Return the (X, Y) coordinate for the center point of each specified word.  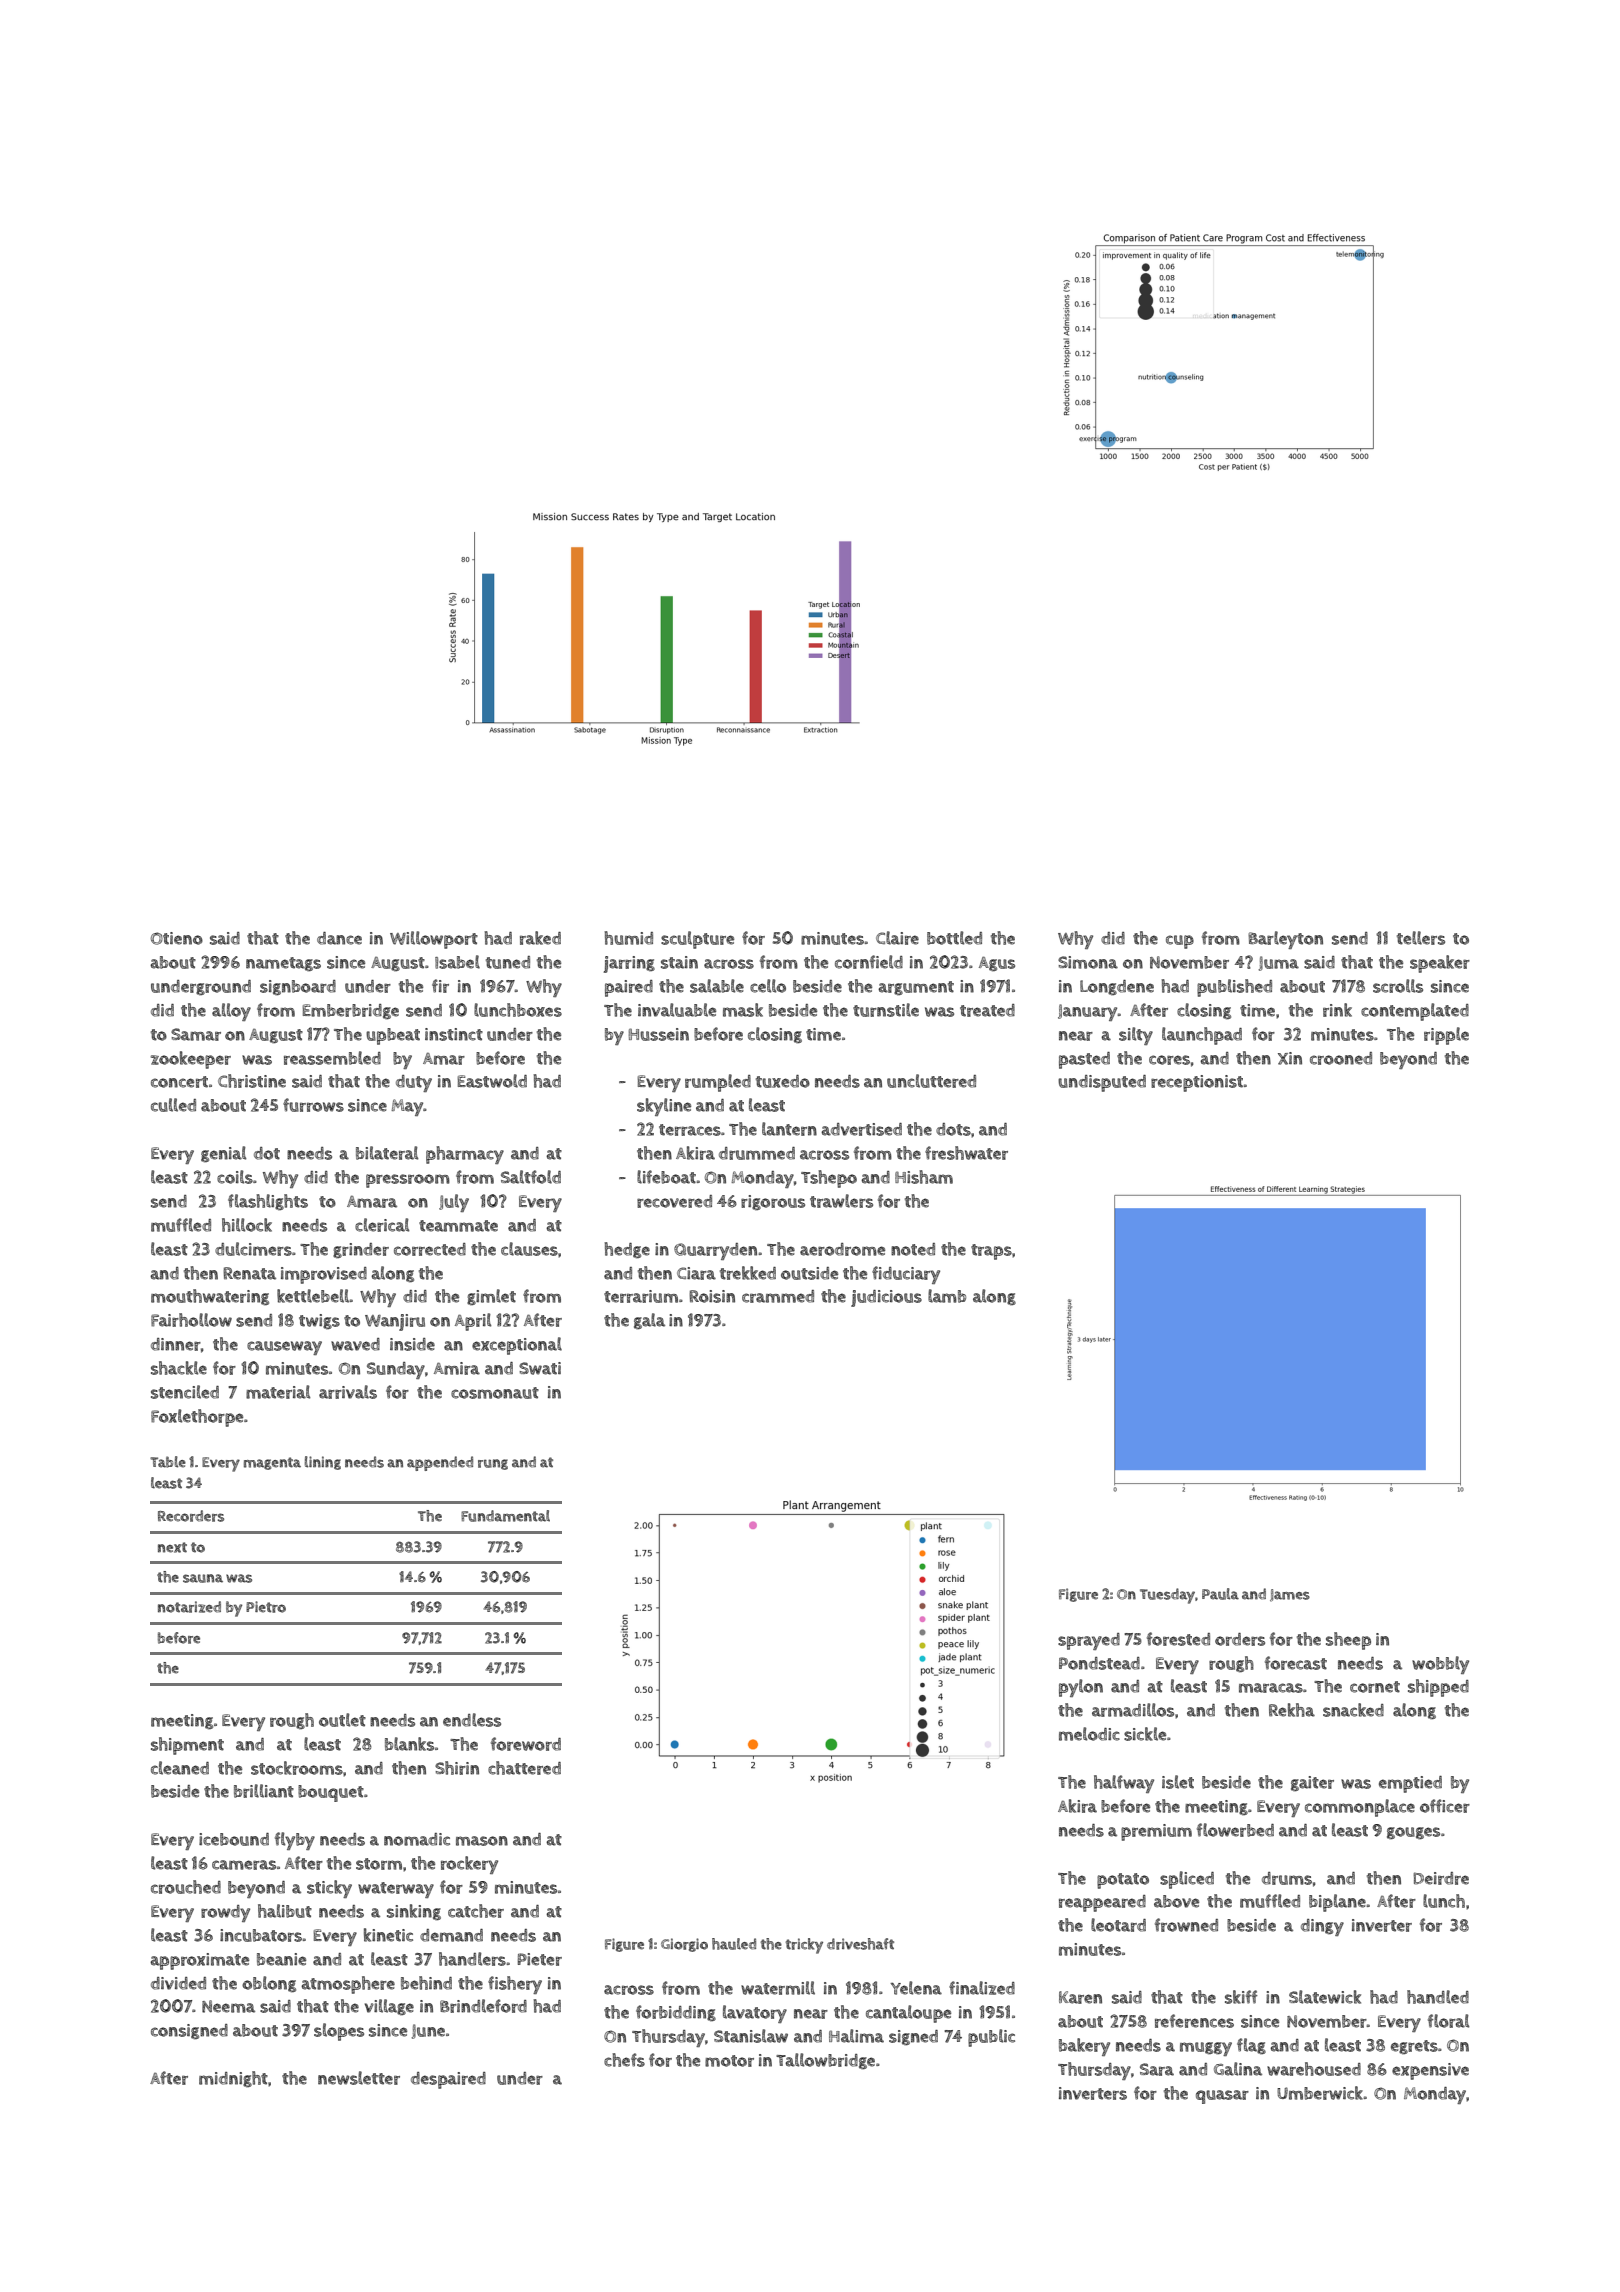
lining (323, 1463)
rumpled (718, 1083)
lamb (947, 1296)
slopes (339, 2032)
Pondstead (1099, 1663)
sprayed (1089, 1641)
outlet (342, 1720)
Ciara (696, 1273)
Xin (1290, 1058)
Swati (540, 1368)
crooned (1341, 1058)
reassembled (332, 1058)
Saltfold (531, 1177)
